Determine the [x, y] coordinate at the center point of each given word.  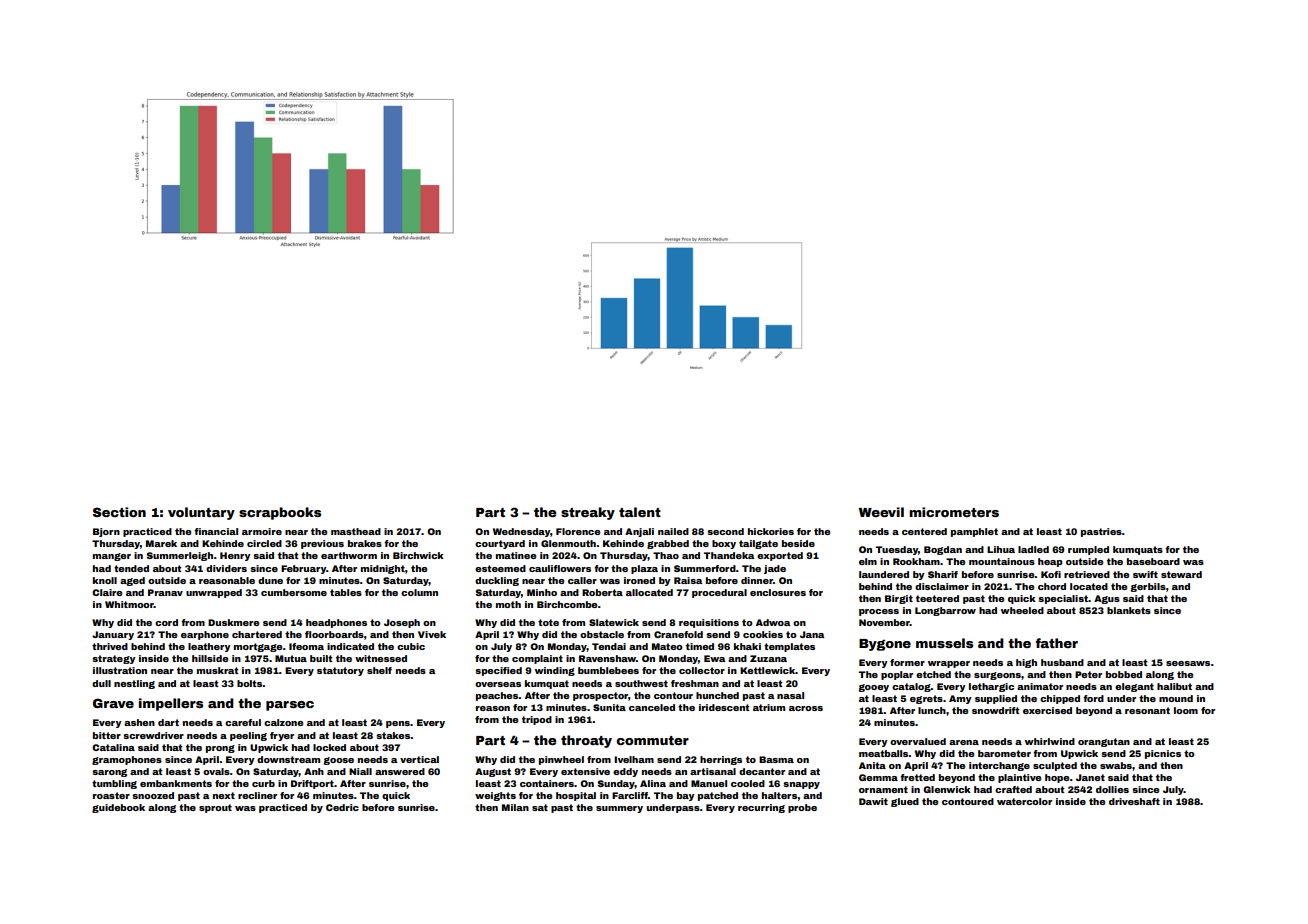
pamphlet [974, 532]
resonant [1147, 710]
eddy [625, 772]
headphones [336, 623]
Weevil [881, 512]
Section [119, 512]
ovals [216, 771]
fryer [282, 736]
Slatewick [614, 622]
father [1056, 643]
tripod [537, 720]
